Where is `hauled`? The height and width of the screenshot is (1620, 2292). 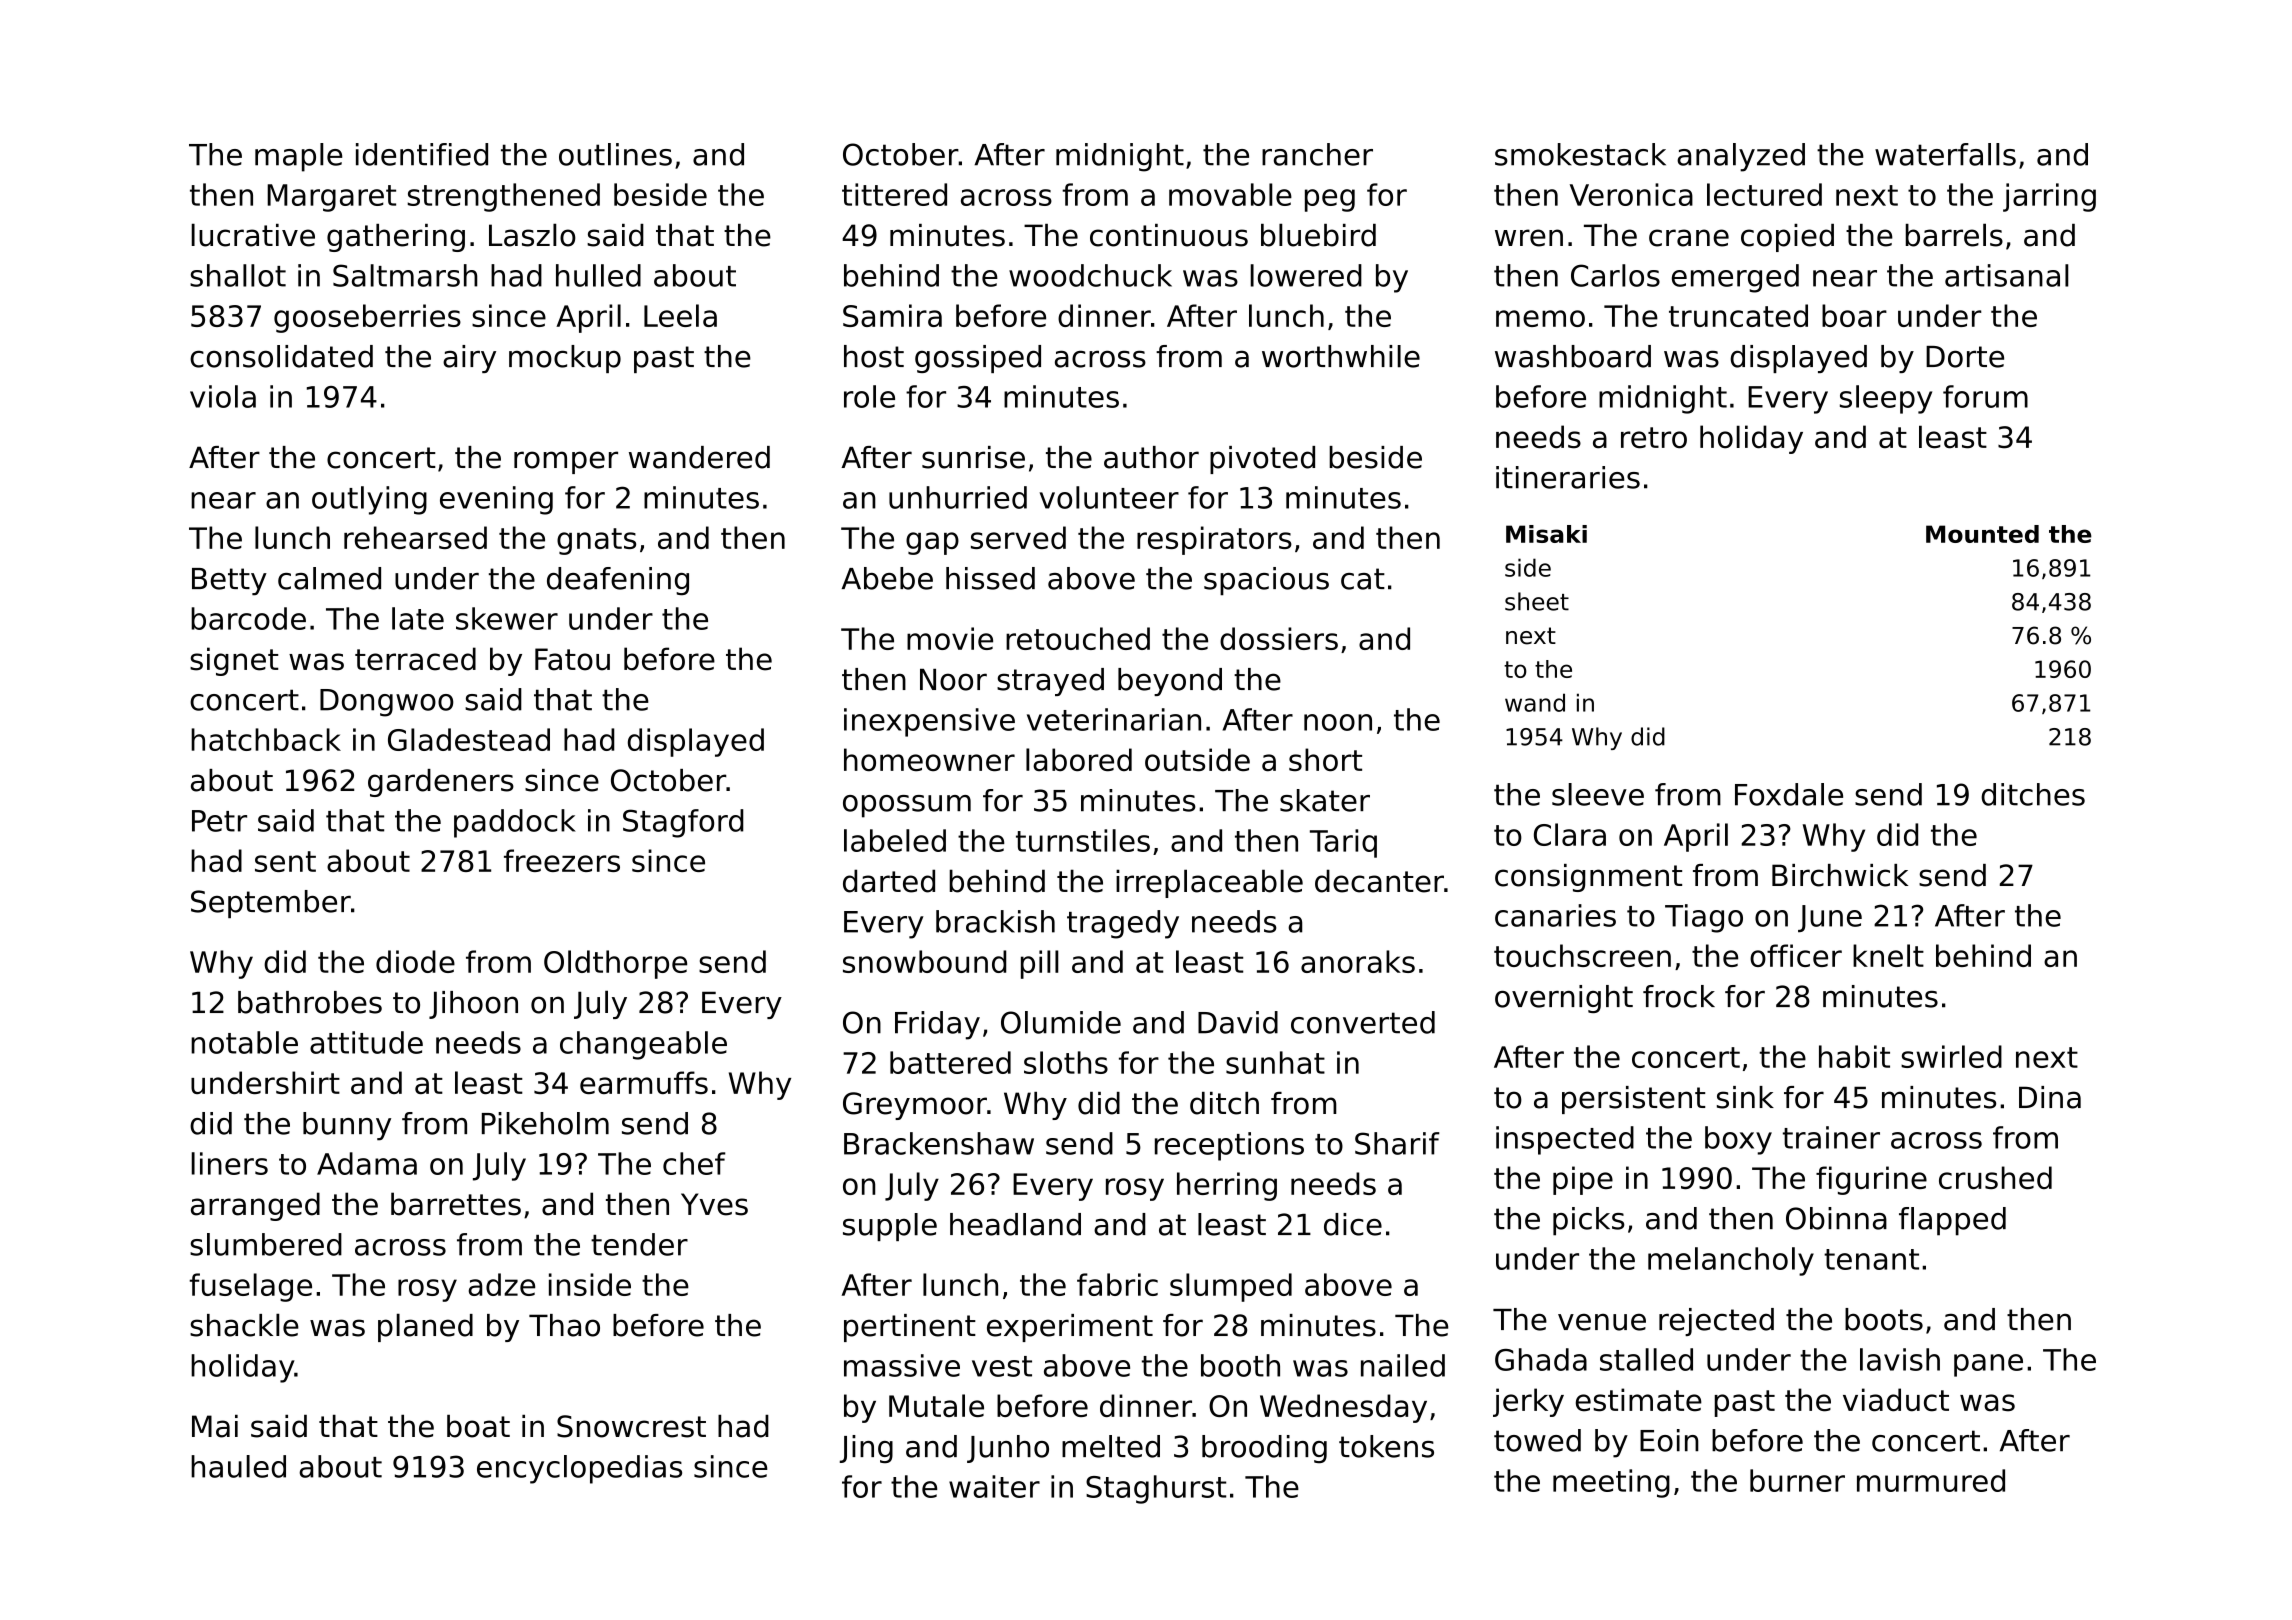
hauled is located at coordinates (238, 1466).
